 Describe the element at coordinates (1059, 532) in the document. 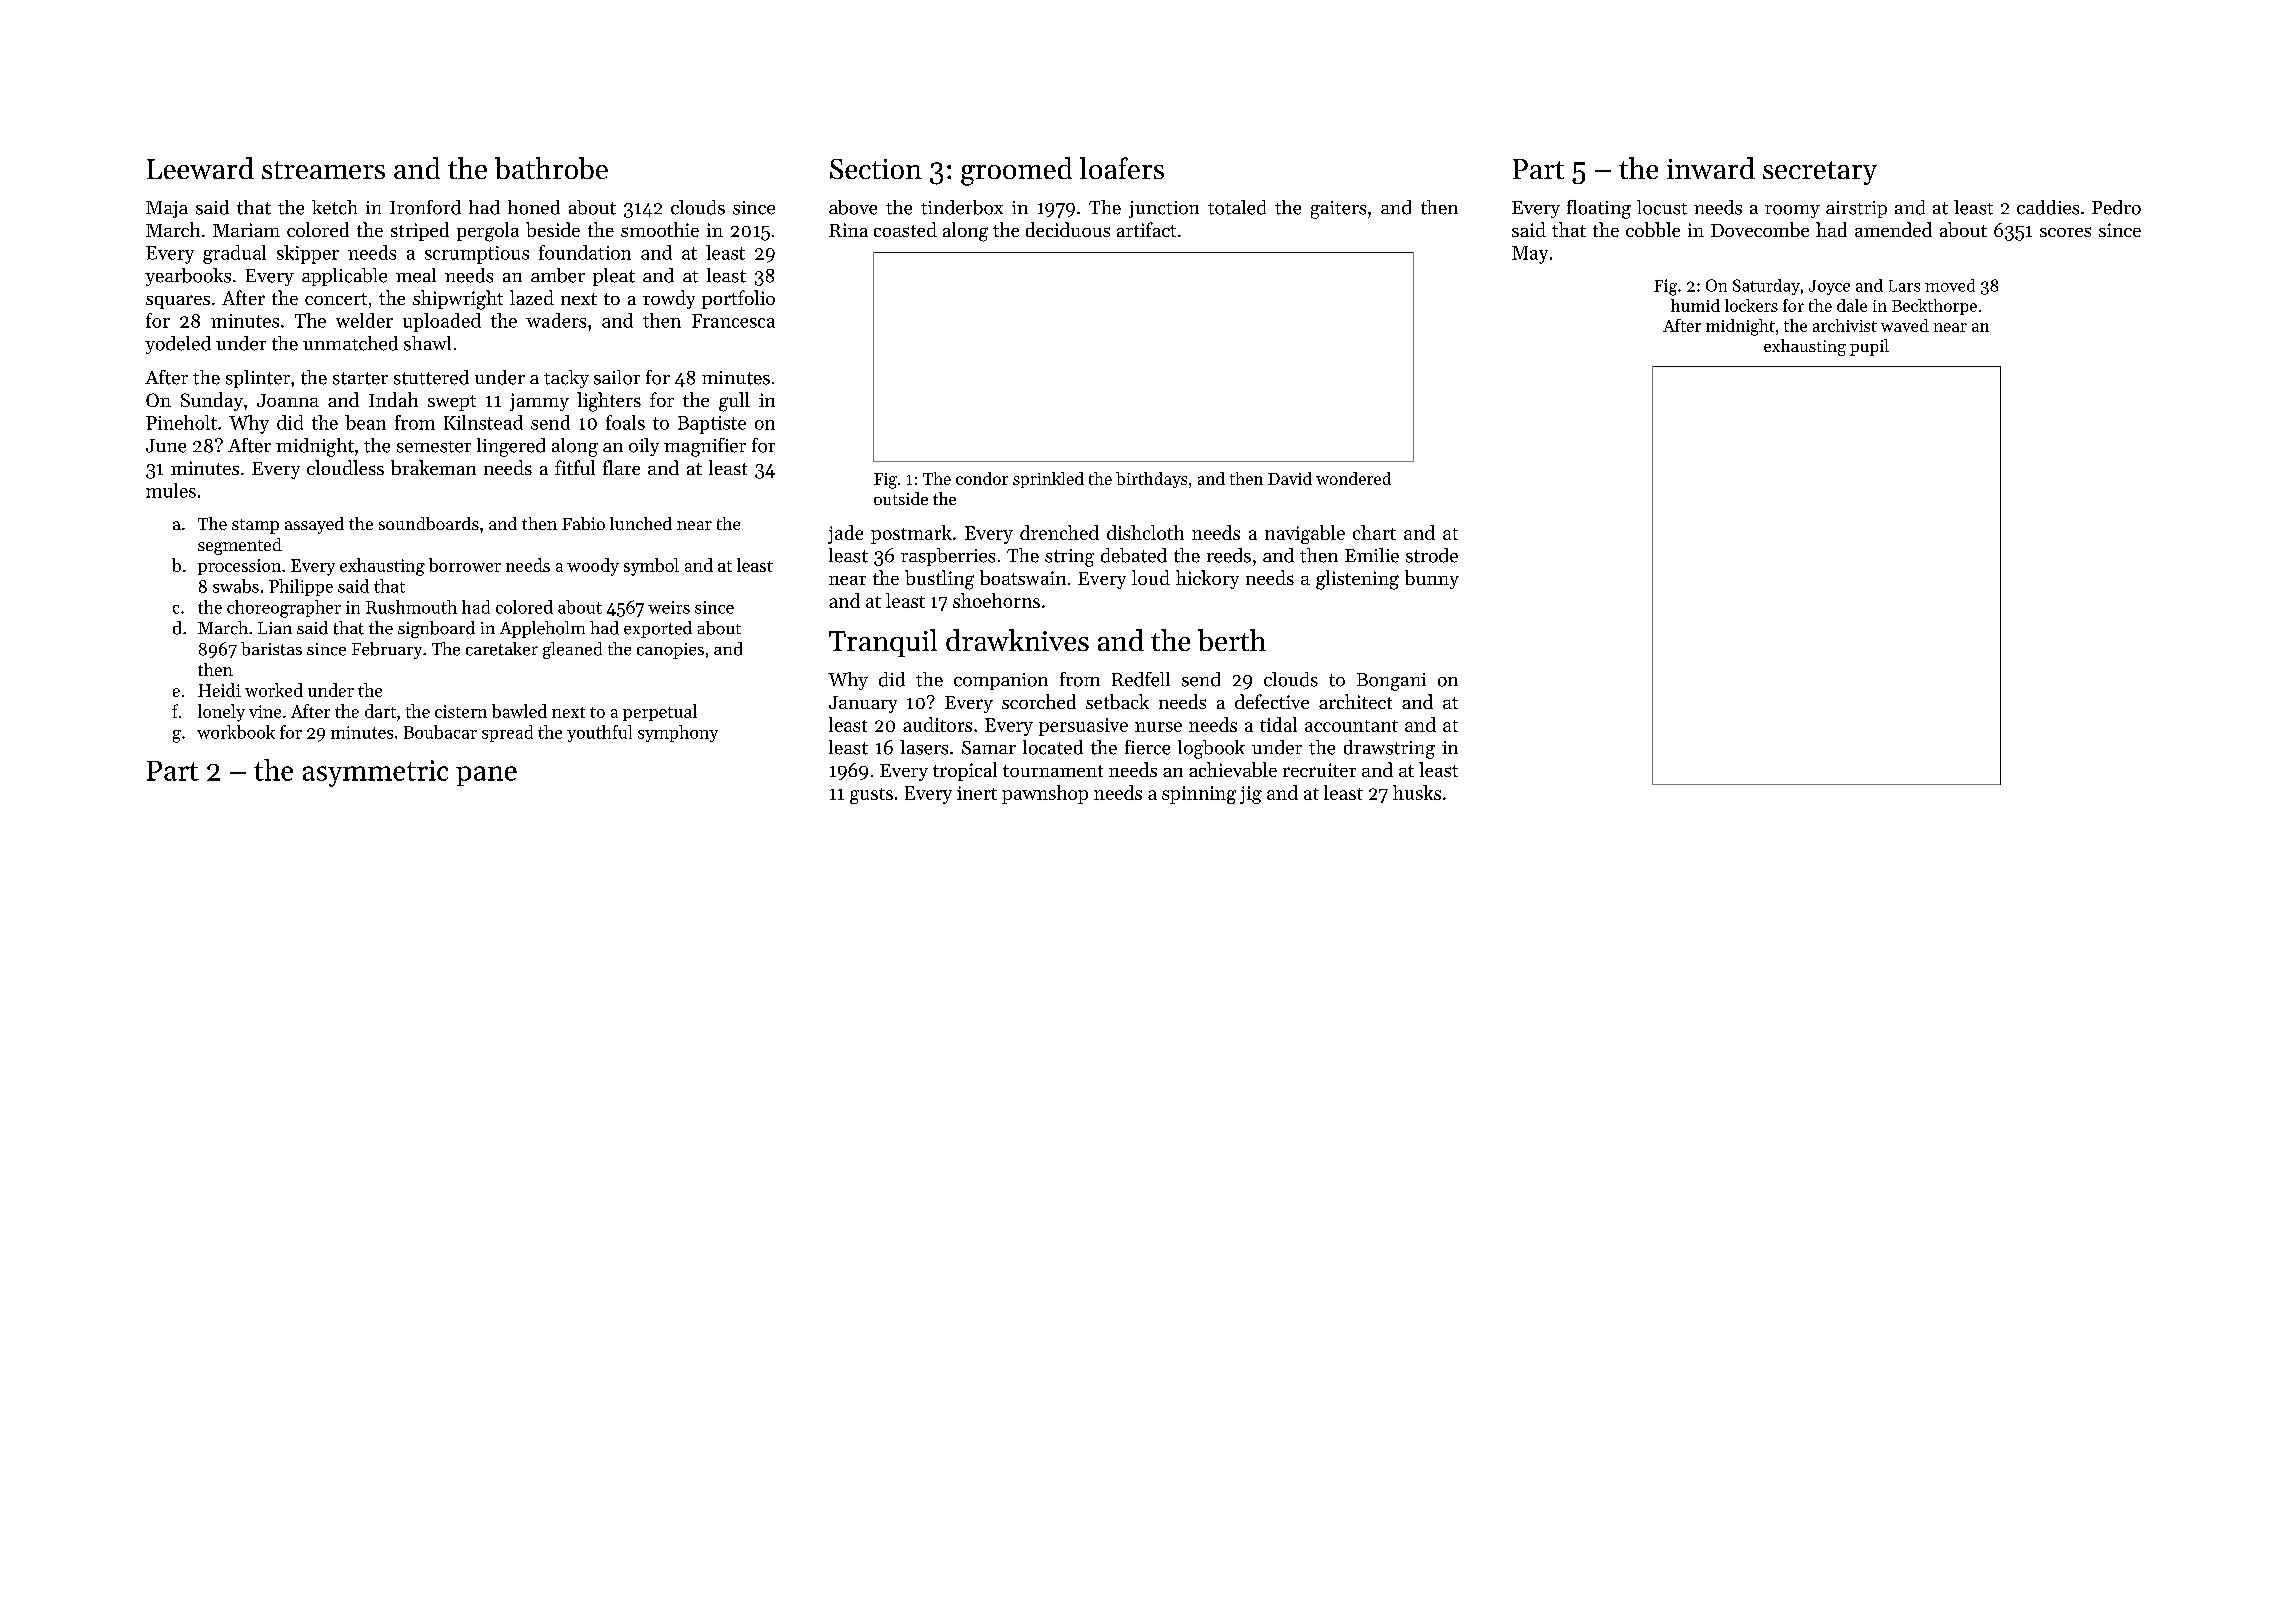

I see `drenched` at that location.
